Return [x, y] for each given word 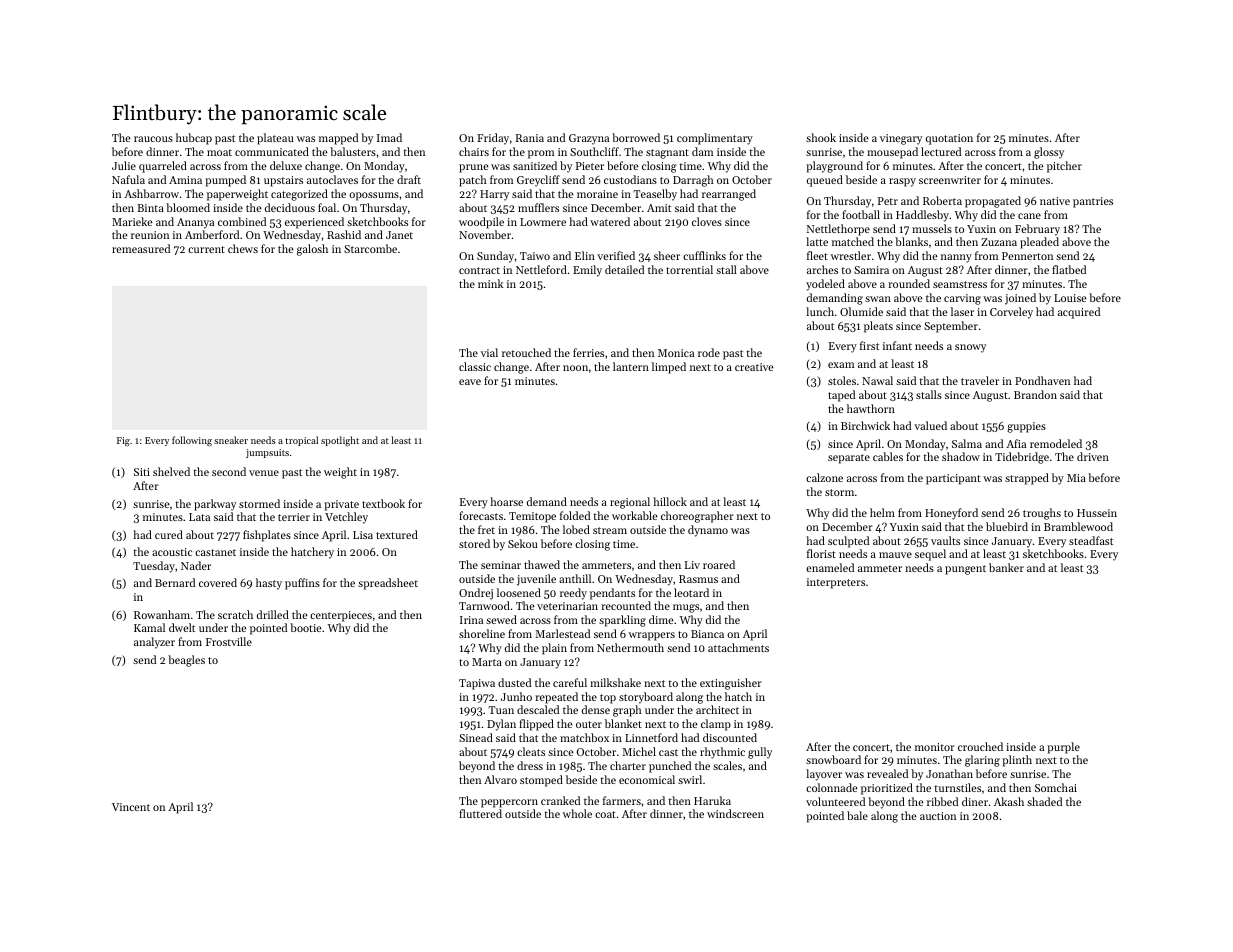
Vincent [131, 807]
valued [930, 425]
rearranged [729, 195]
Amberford [212, 234]
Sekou [523, 543]
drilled [273, 614]
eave [470, 382]
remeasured [141, 248]
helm [882, 512]
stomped [541, 781]
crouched [980, 746]
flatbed [1069, 269]
